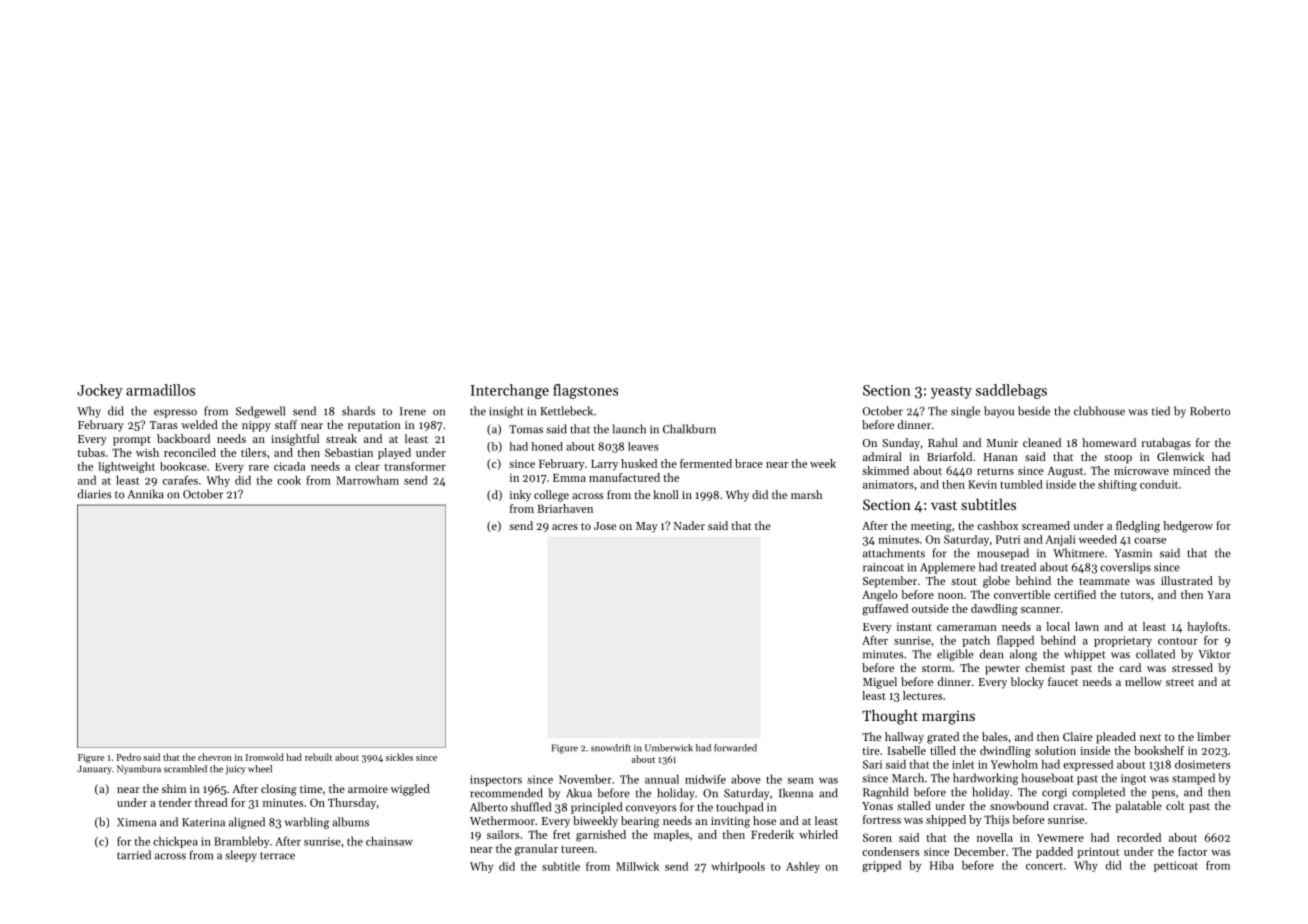  What do you see at coordinates (100, 391) in the document?
I see `Jockey` at bounding box center [100, 391].
